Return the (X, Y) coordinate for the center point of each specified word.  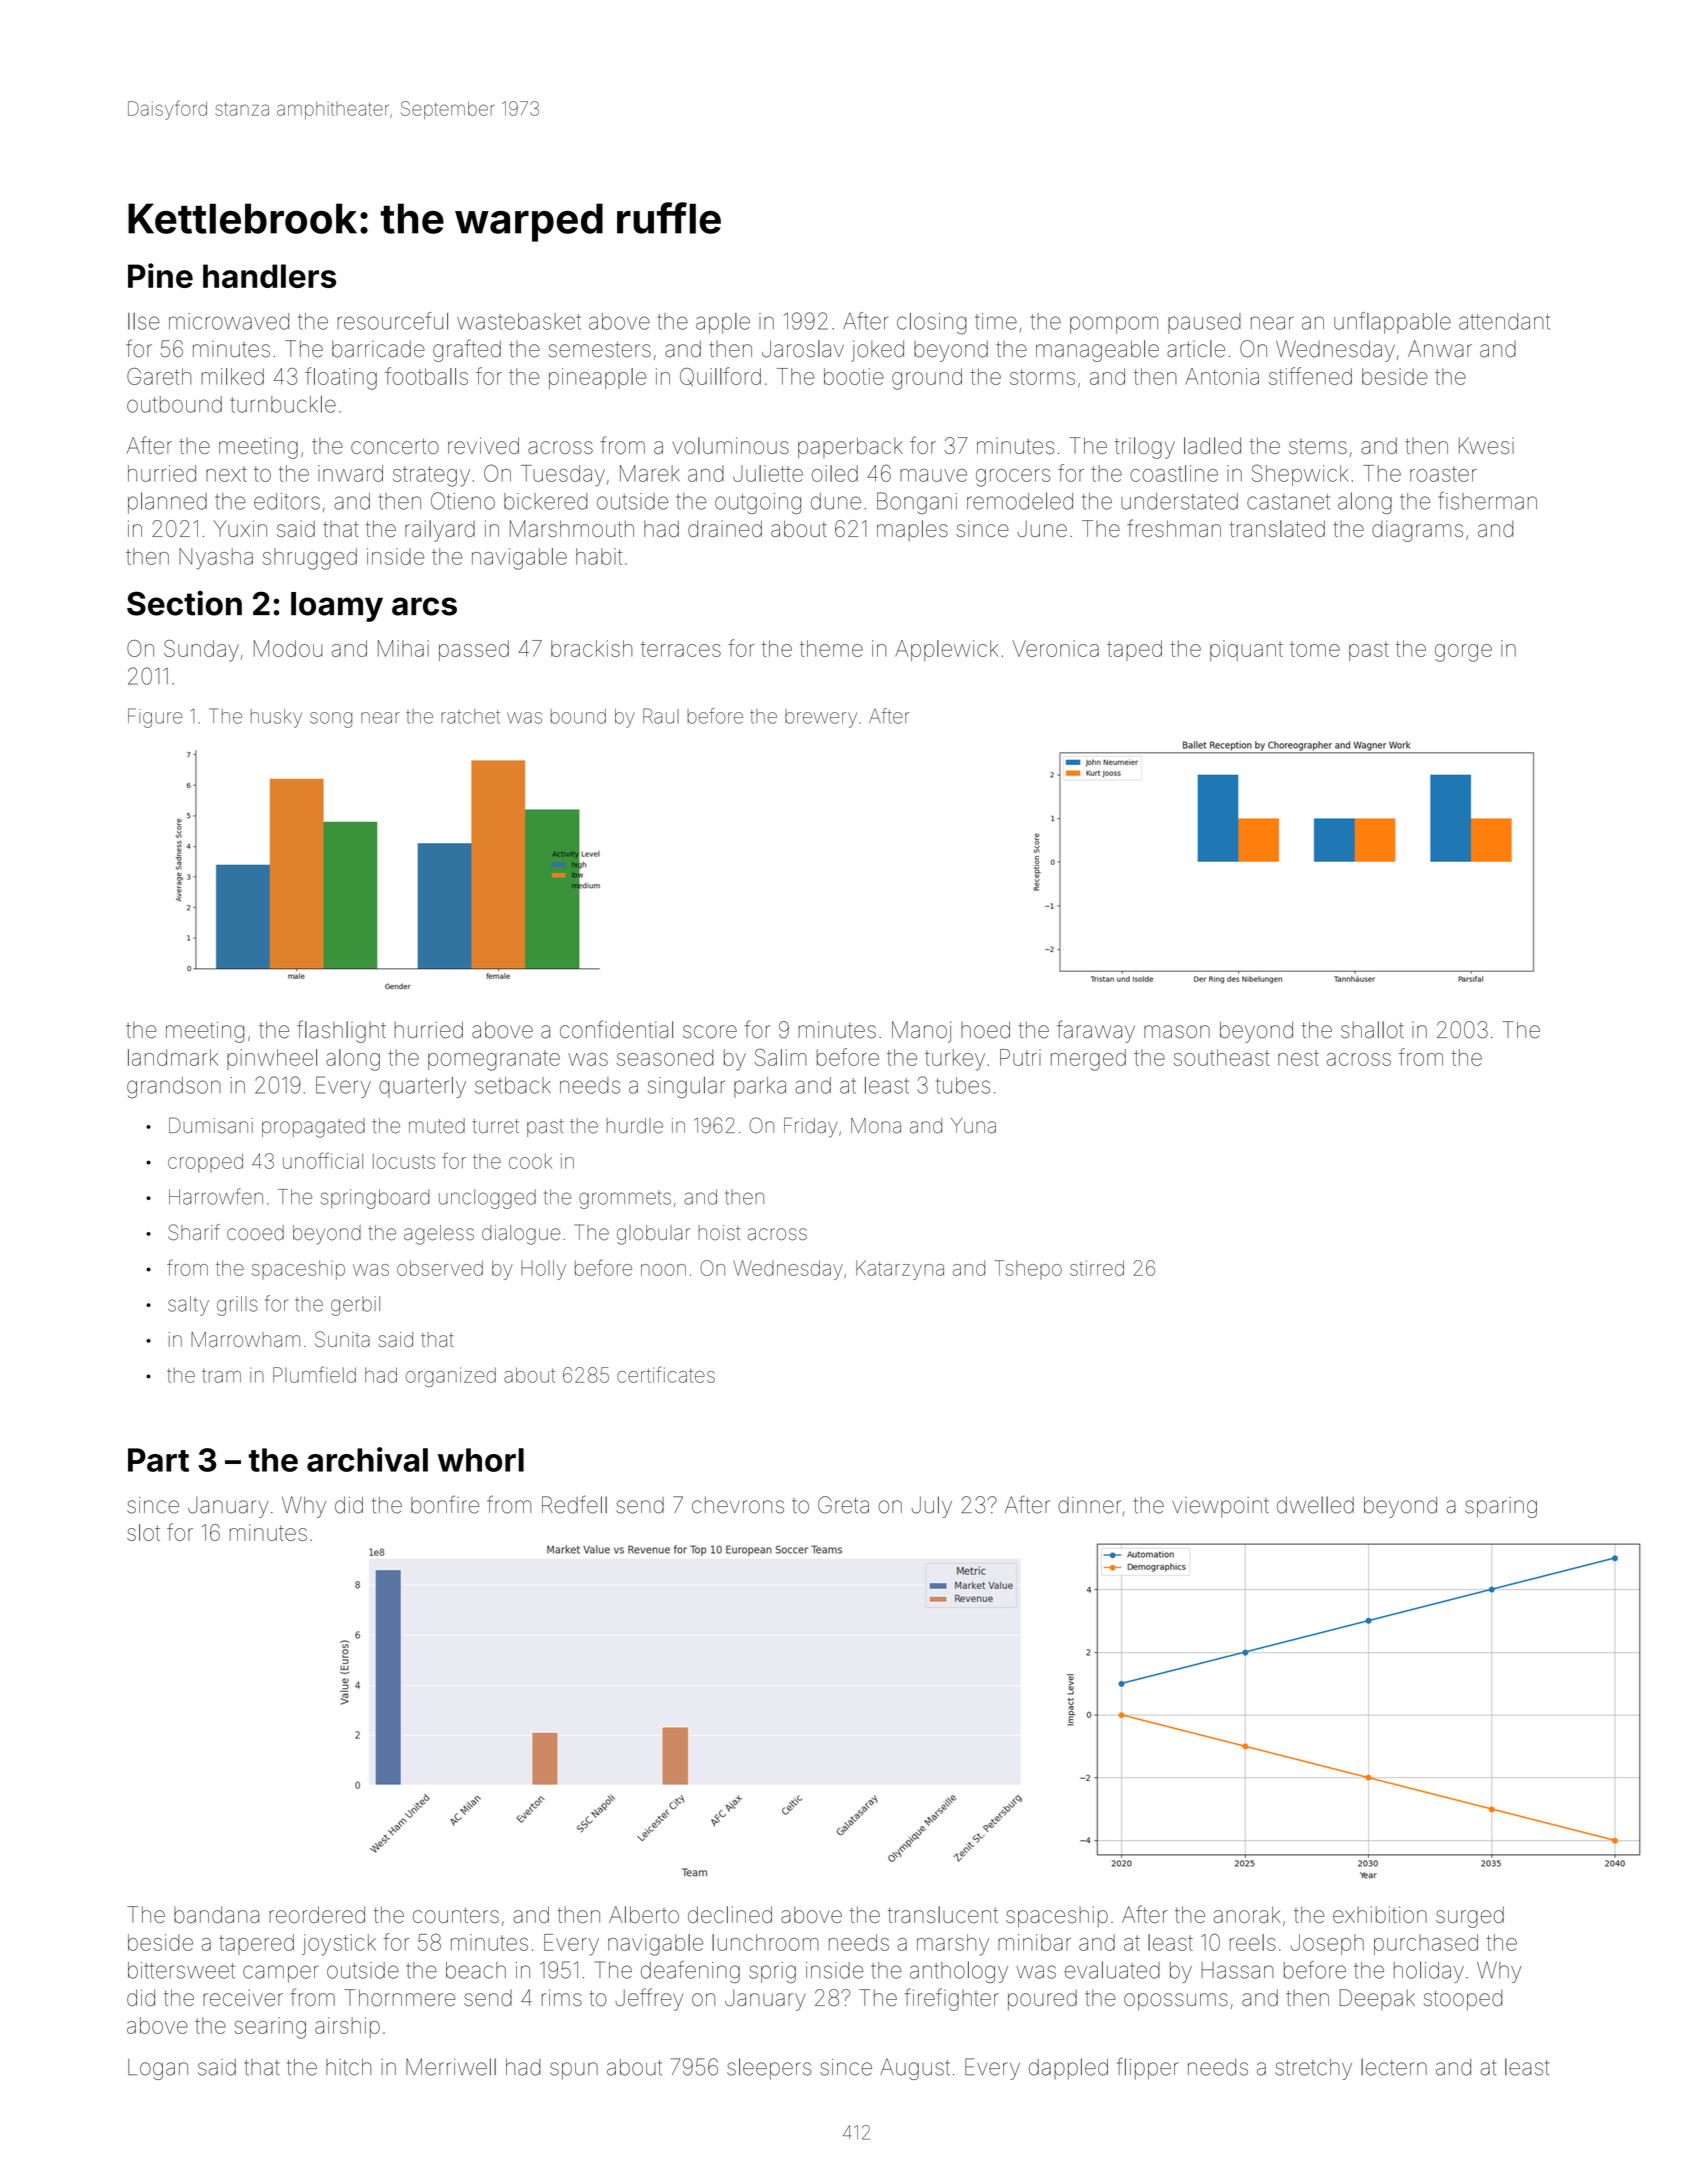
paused (1204, 323)
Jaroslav (803, 349)
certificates (666, 1374)
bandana (216, 1914)
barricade (378, 349)
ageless (439, 1235)
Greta (843, 1505)
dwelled (1315, 1505)
